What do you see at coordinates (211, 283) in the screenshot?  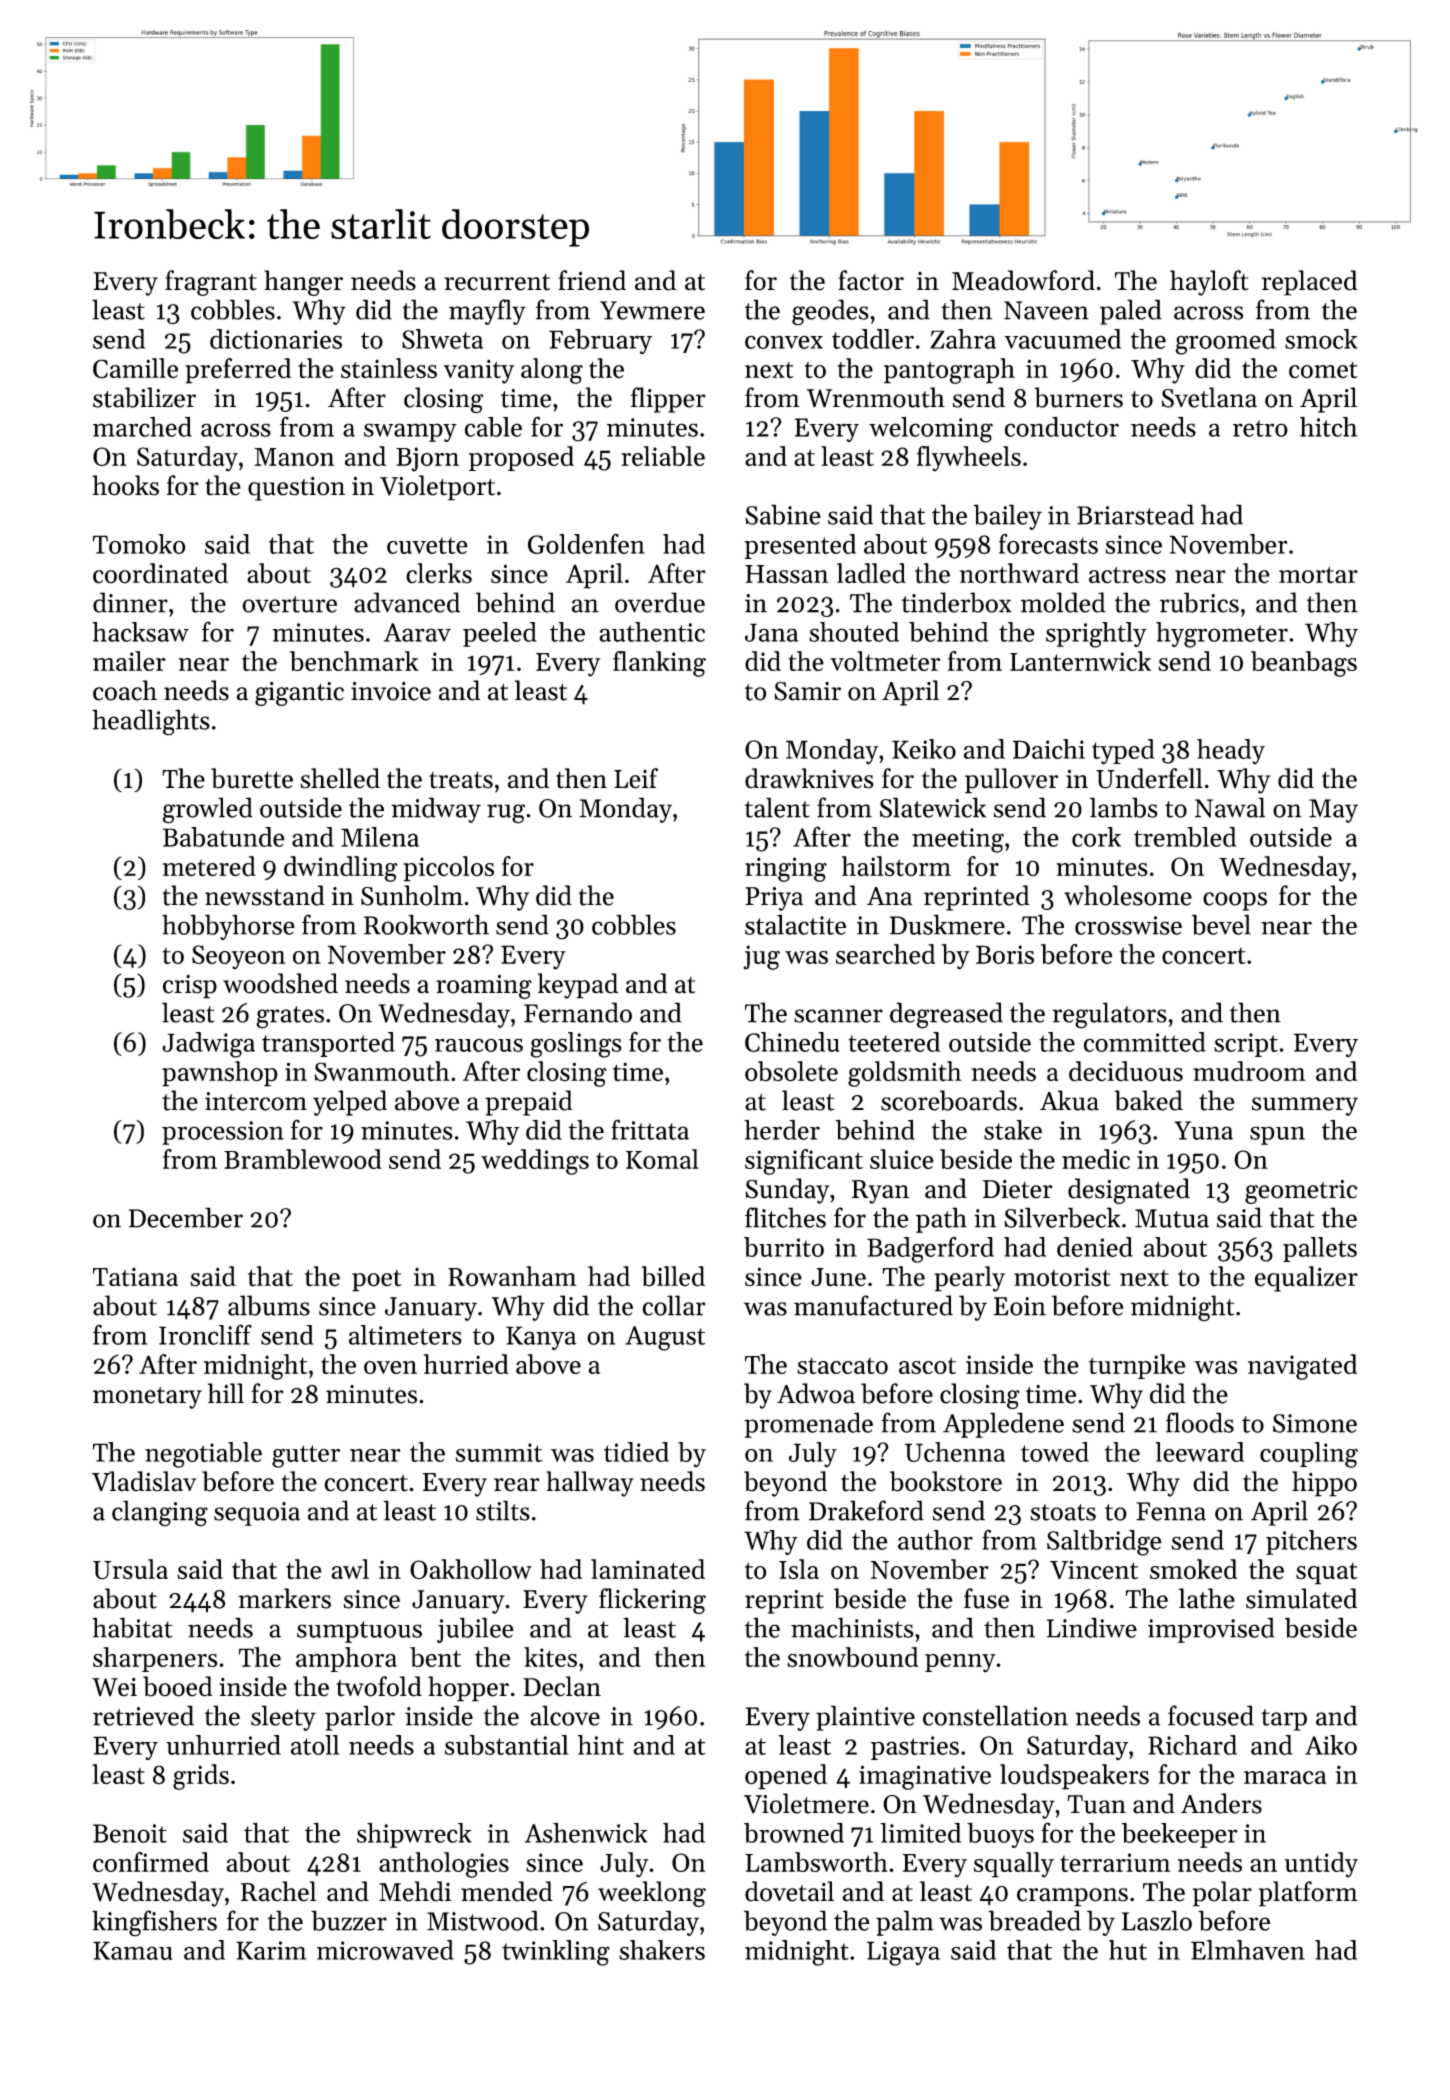 I see `fragrant` at bounding box center [211, 283].
